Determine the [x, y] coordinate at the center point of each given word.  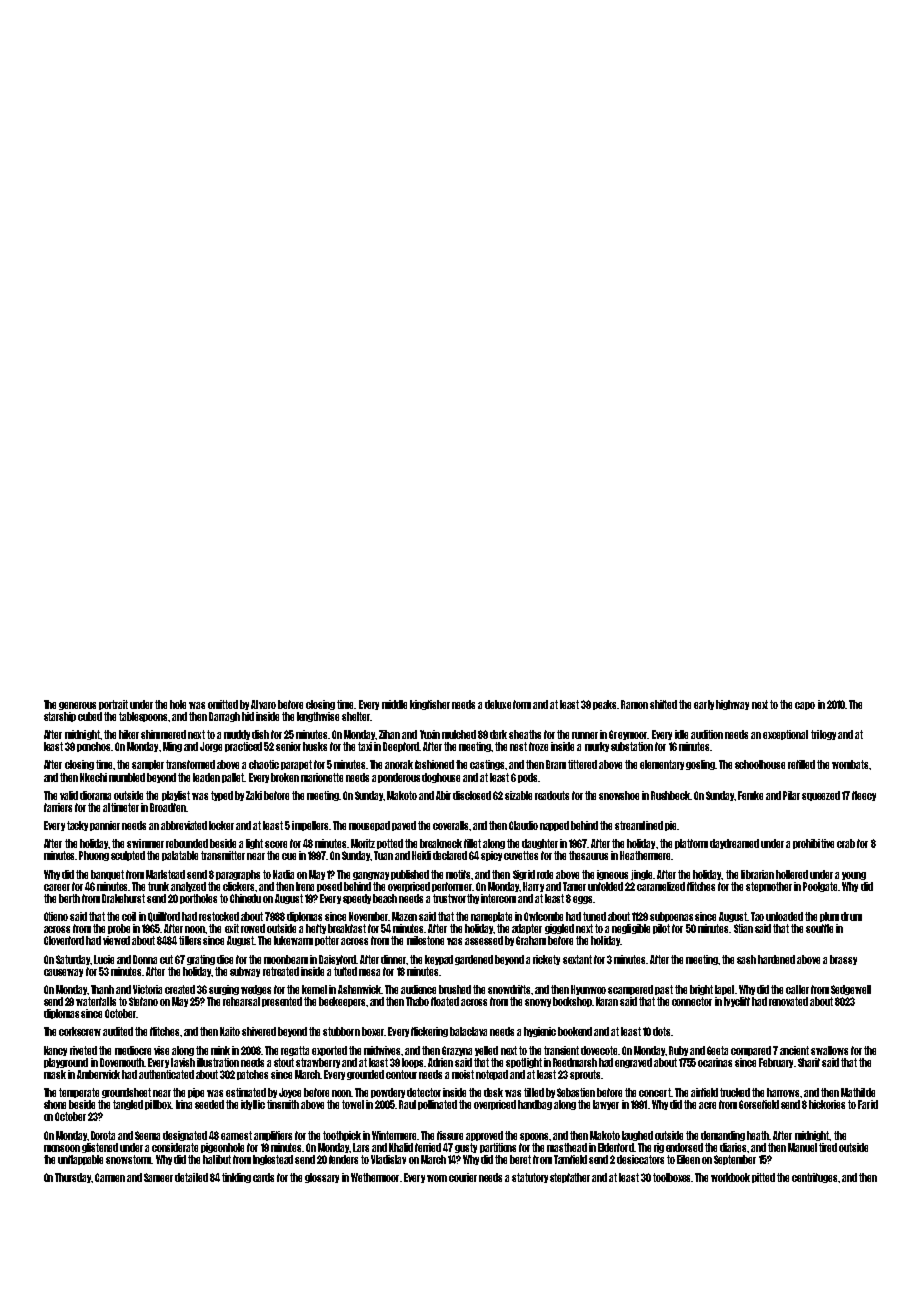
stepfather [570, 1178]
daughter [540, 844]
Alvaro [263, 704]
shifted [663, 704]
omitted [223, 704]
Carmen [110, 1177]
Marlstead [165, 874]
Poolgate [820, 887]
